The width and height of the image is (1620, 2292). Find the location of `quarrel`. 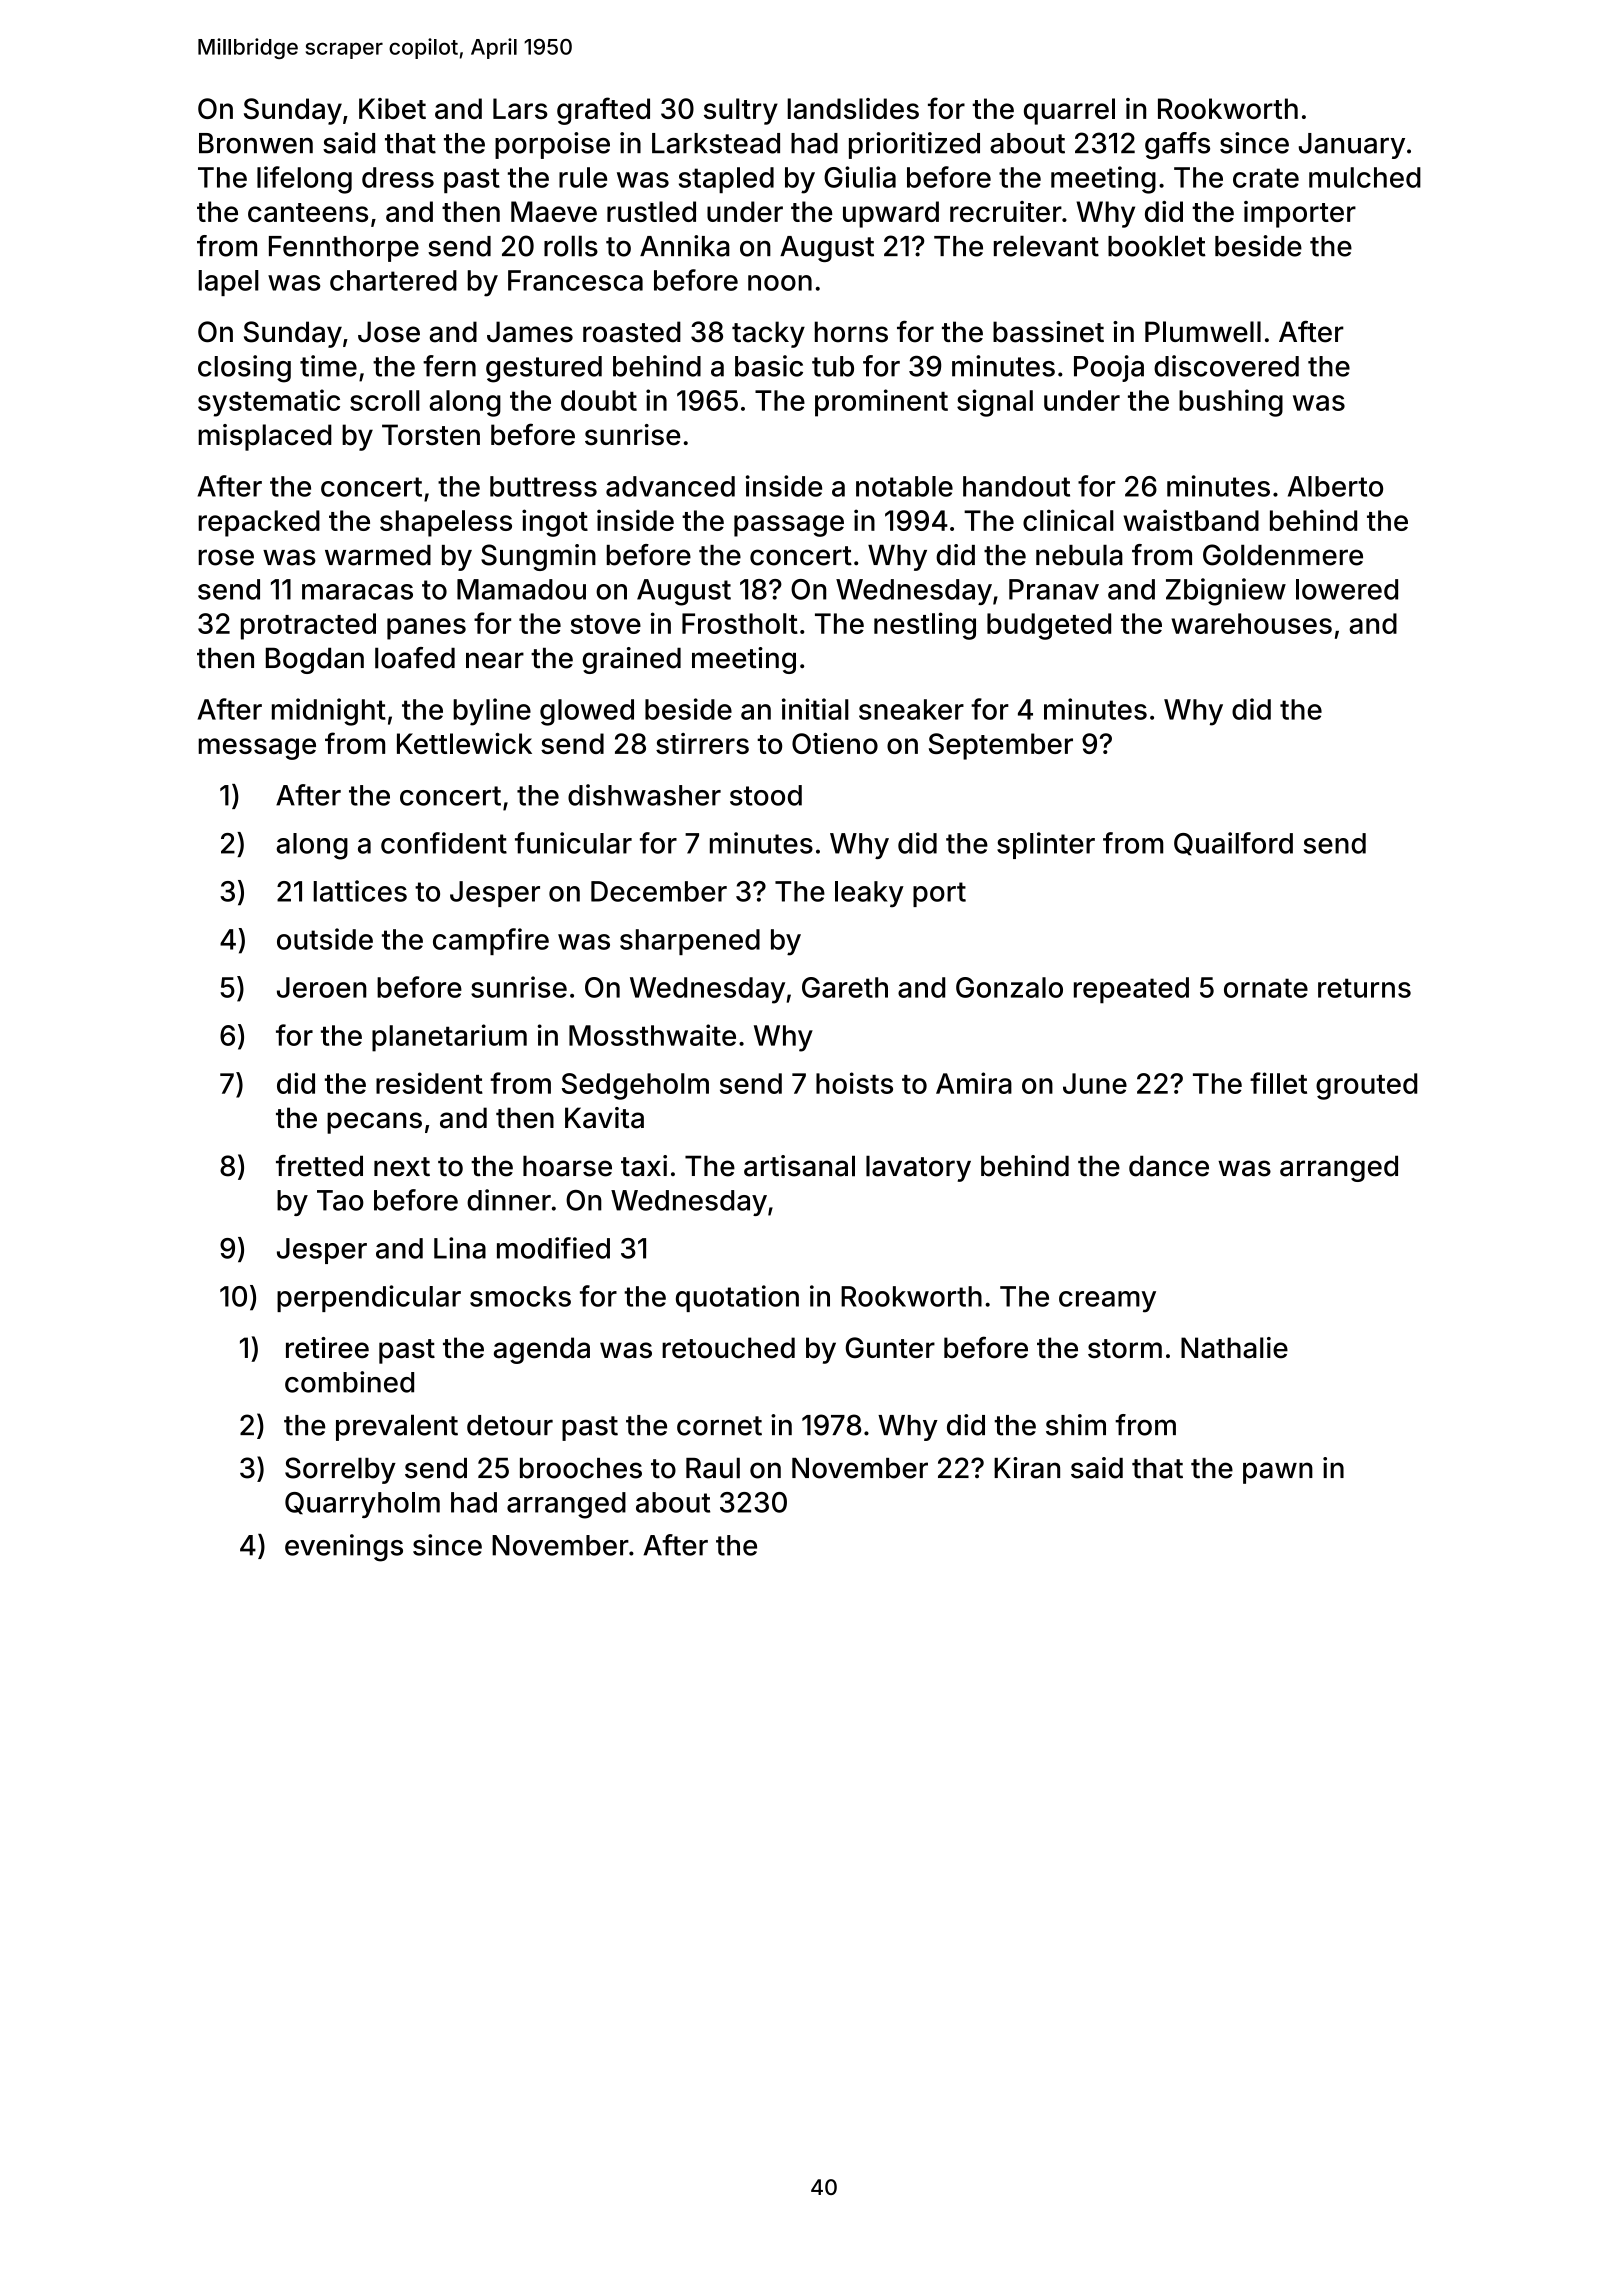

quarrel is located at coordinates (1069, 111).
